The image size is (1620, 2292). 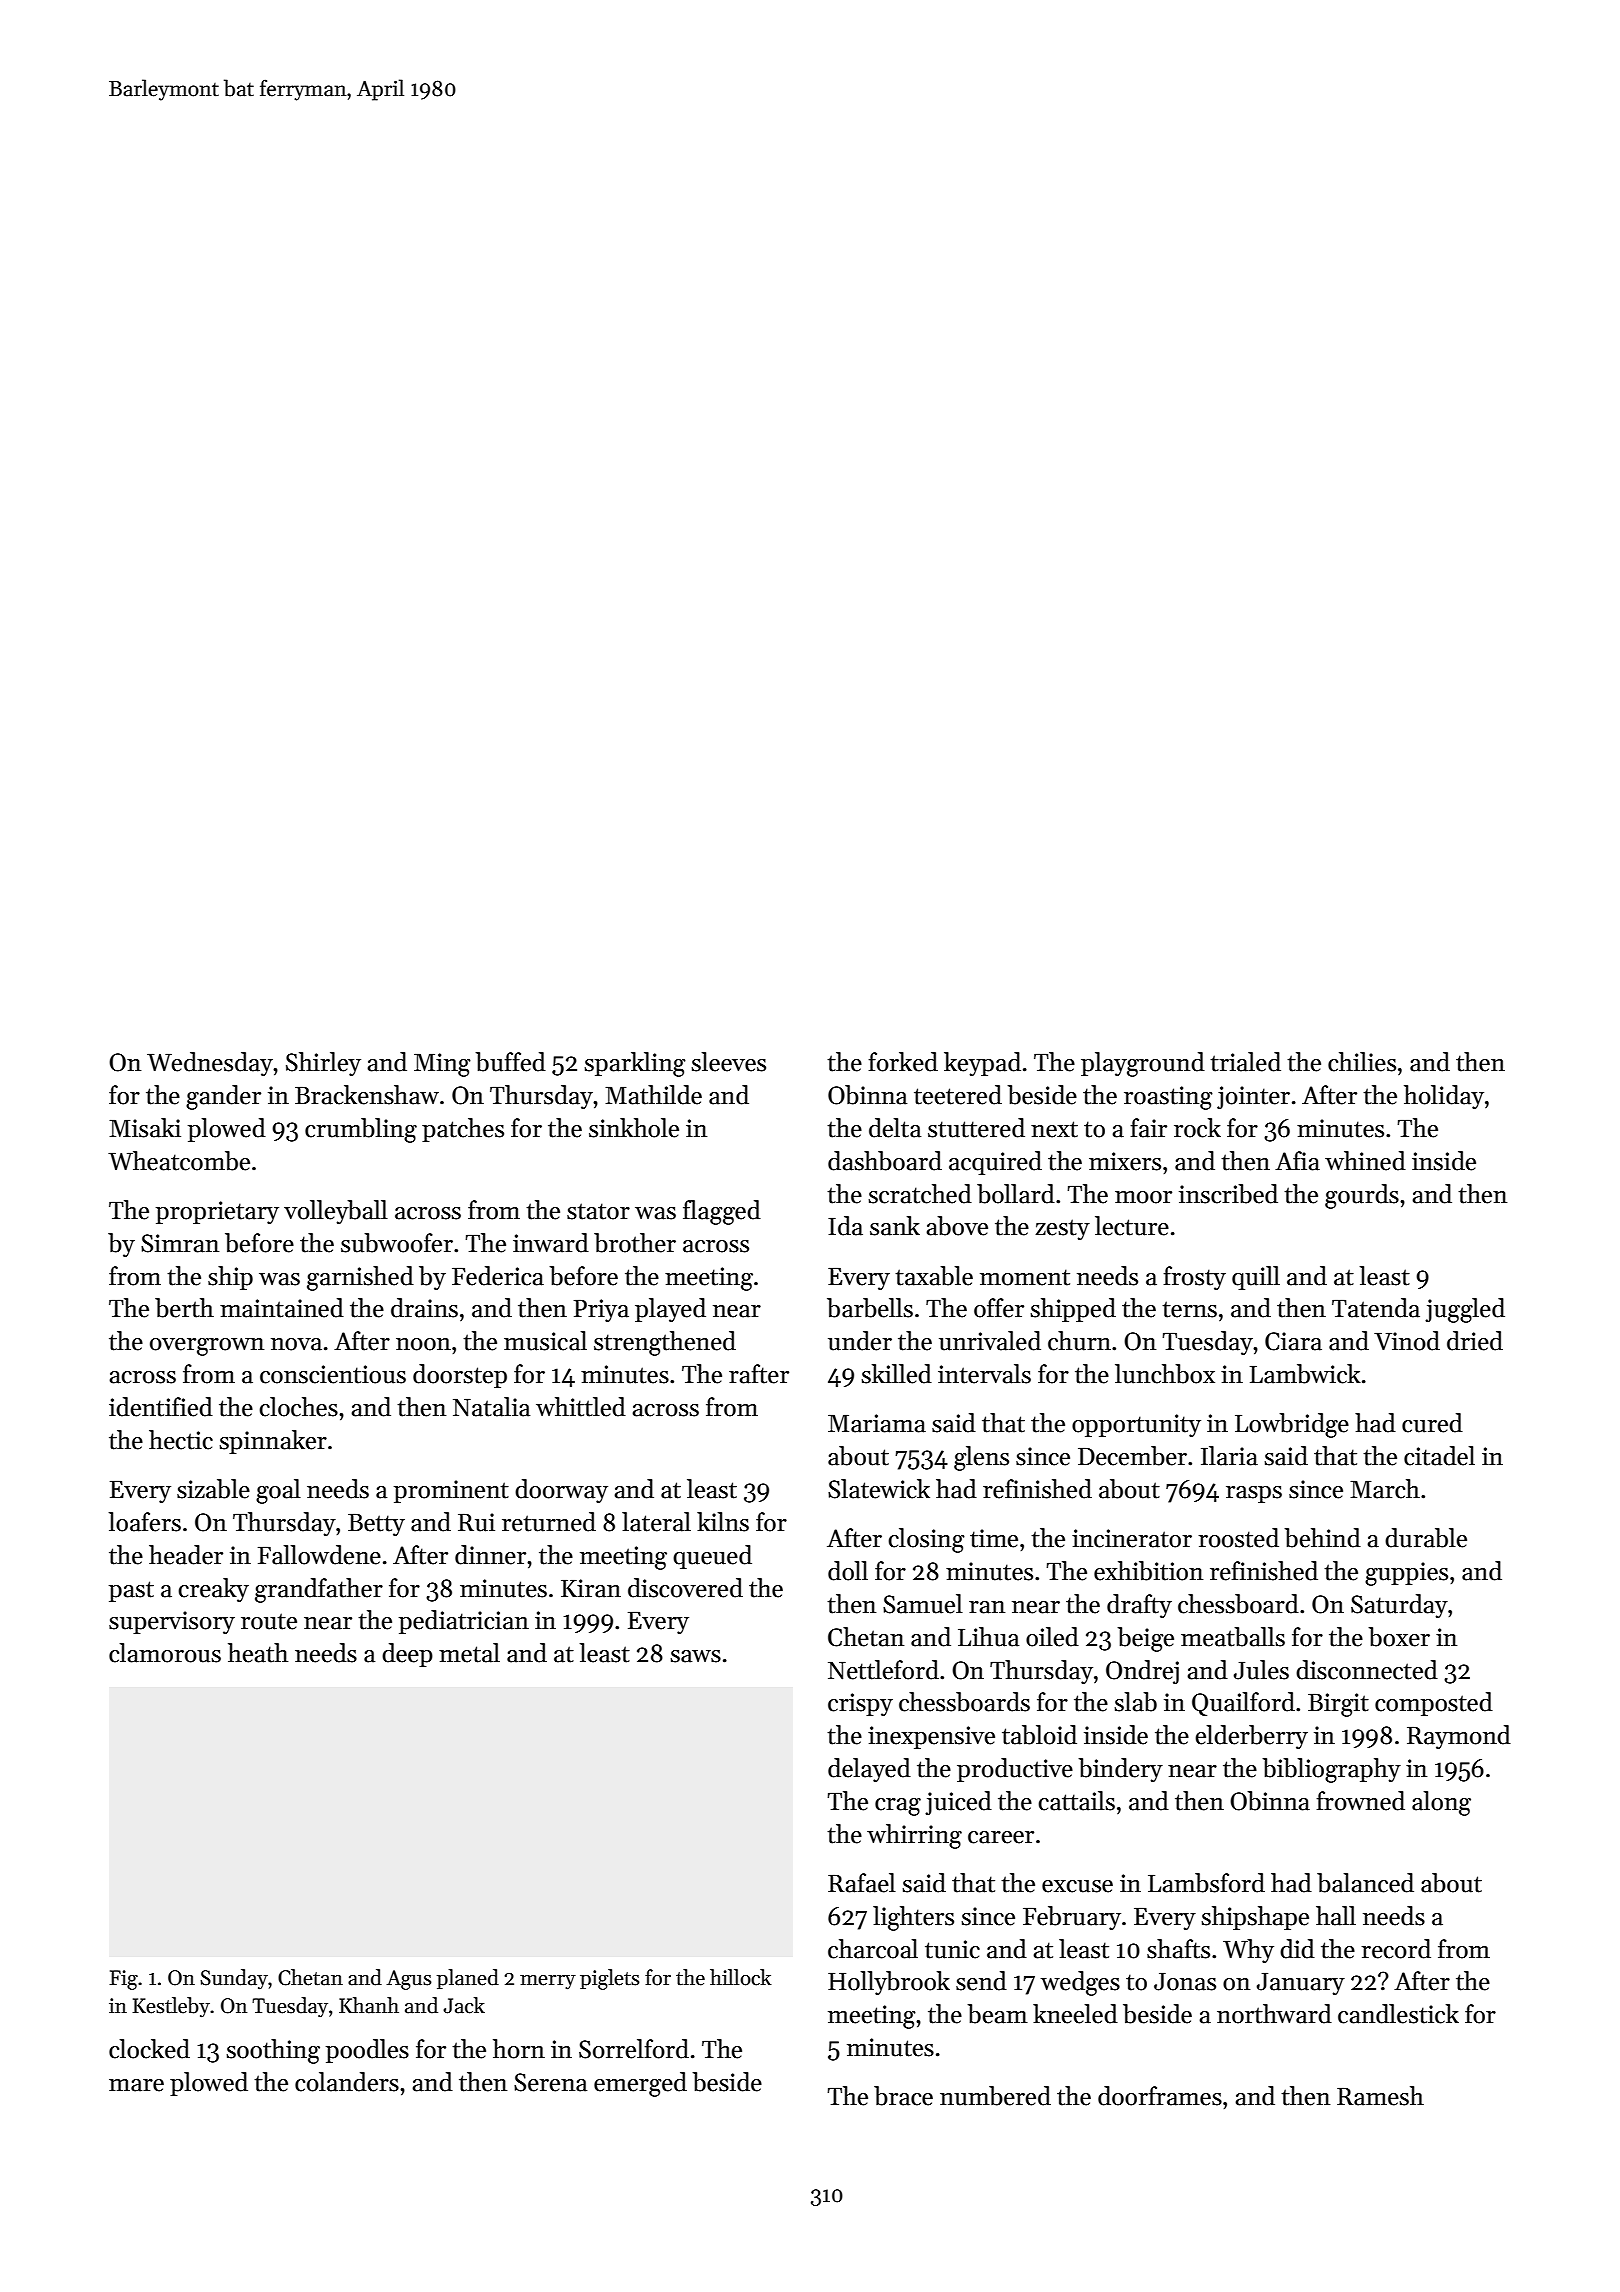 What do you see at coordinates (298, 1407) in the screenshot?
I see `cloches` at bounding box center [298, 1407].
